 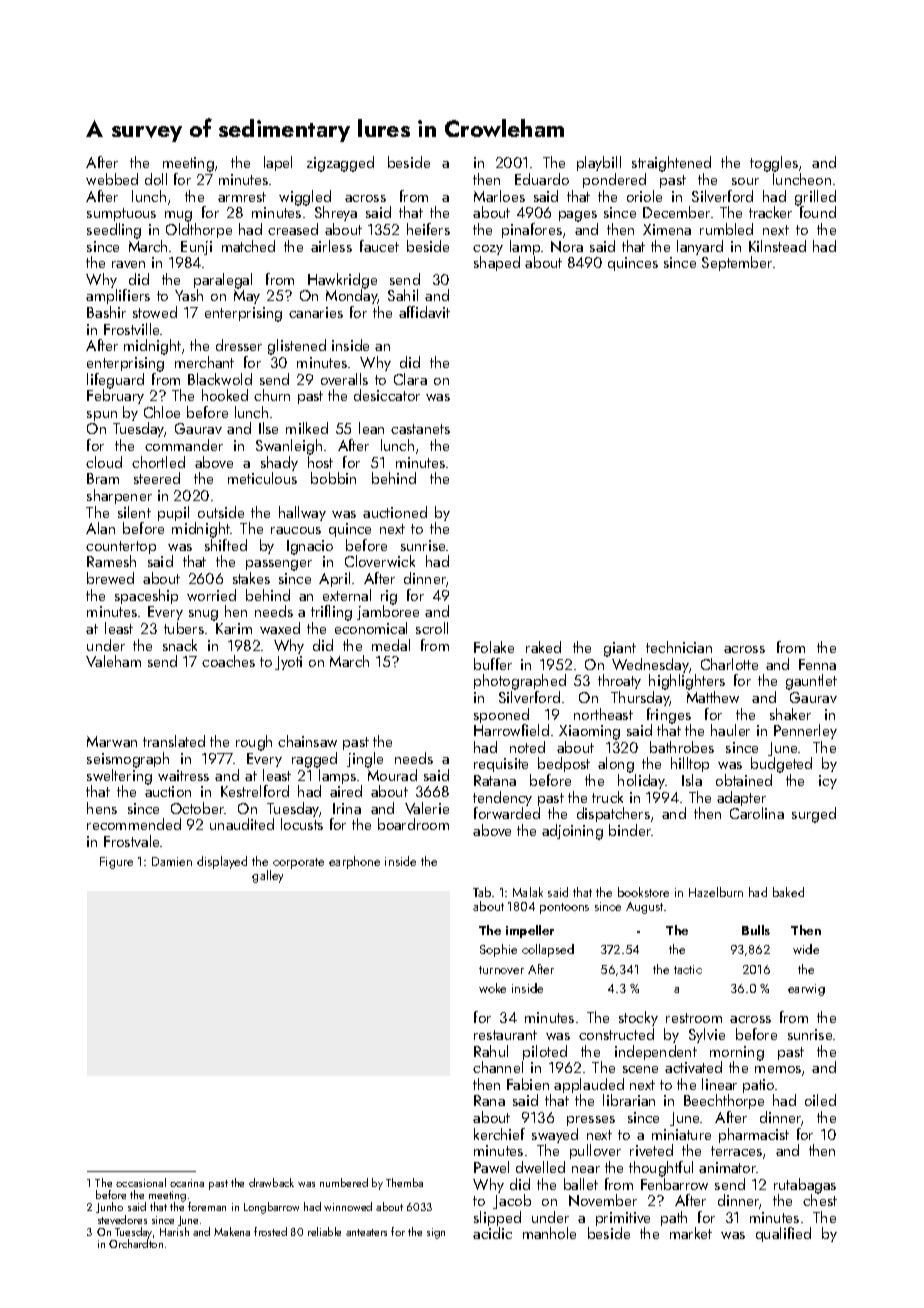 I want to click on August, so click(x=644, y=908).
